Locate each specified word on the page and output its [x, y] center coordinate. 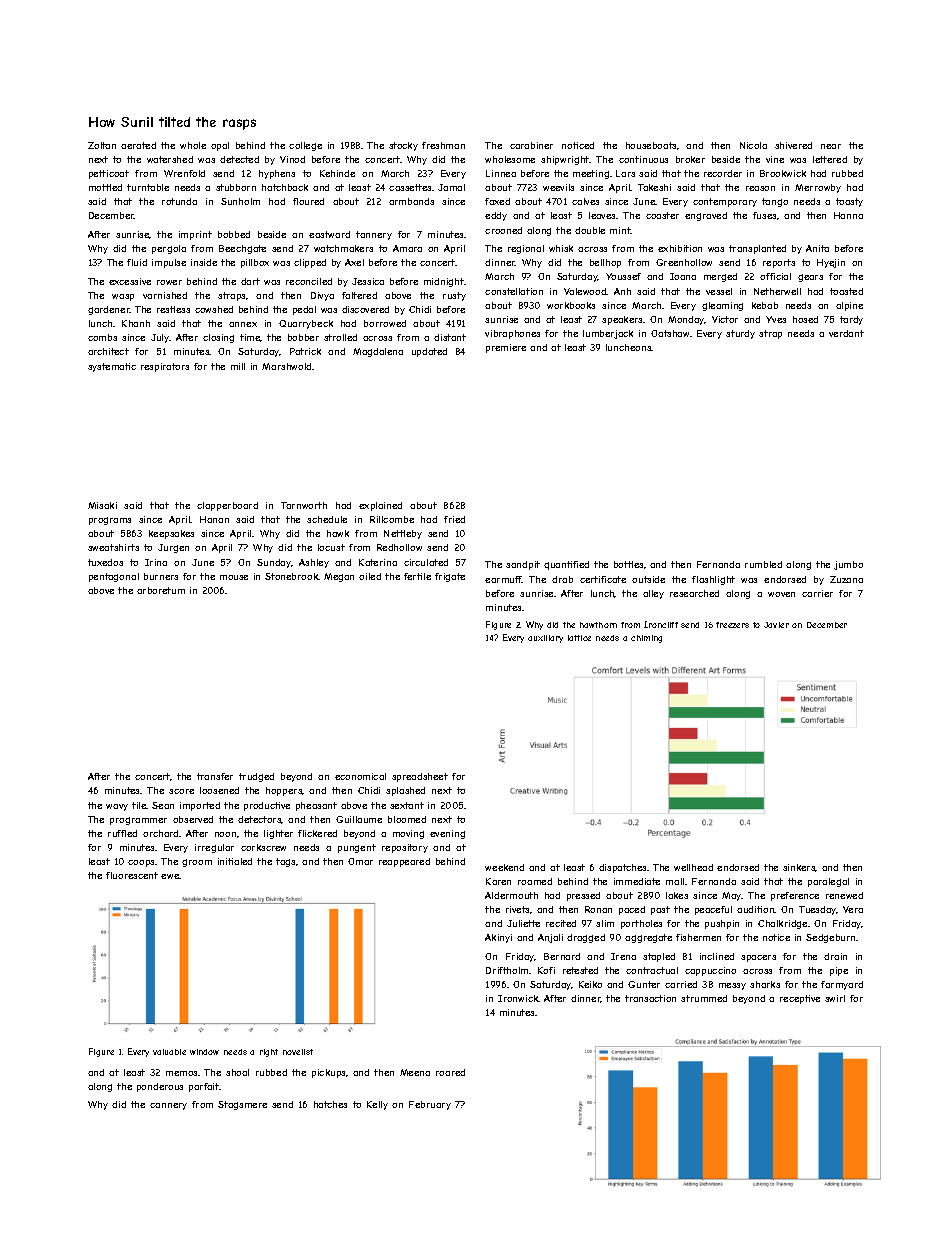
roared [450, 1072]
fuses [764, 215]
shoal [237, 1072]
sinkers [799, 868]
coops [142, 863]
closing [218, 338]
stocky [403, 146]
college [305, 146]
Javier [776, 625]
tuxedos [105, 562]
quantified [566, 565]
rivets [517, 909]
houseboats [651, 145]
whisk [561, 248]
